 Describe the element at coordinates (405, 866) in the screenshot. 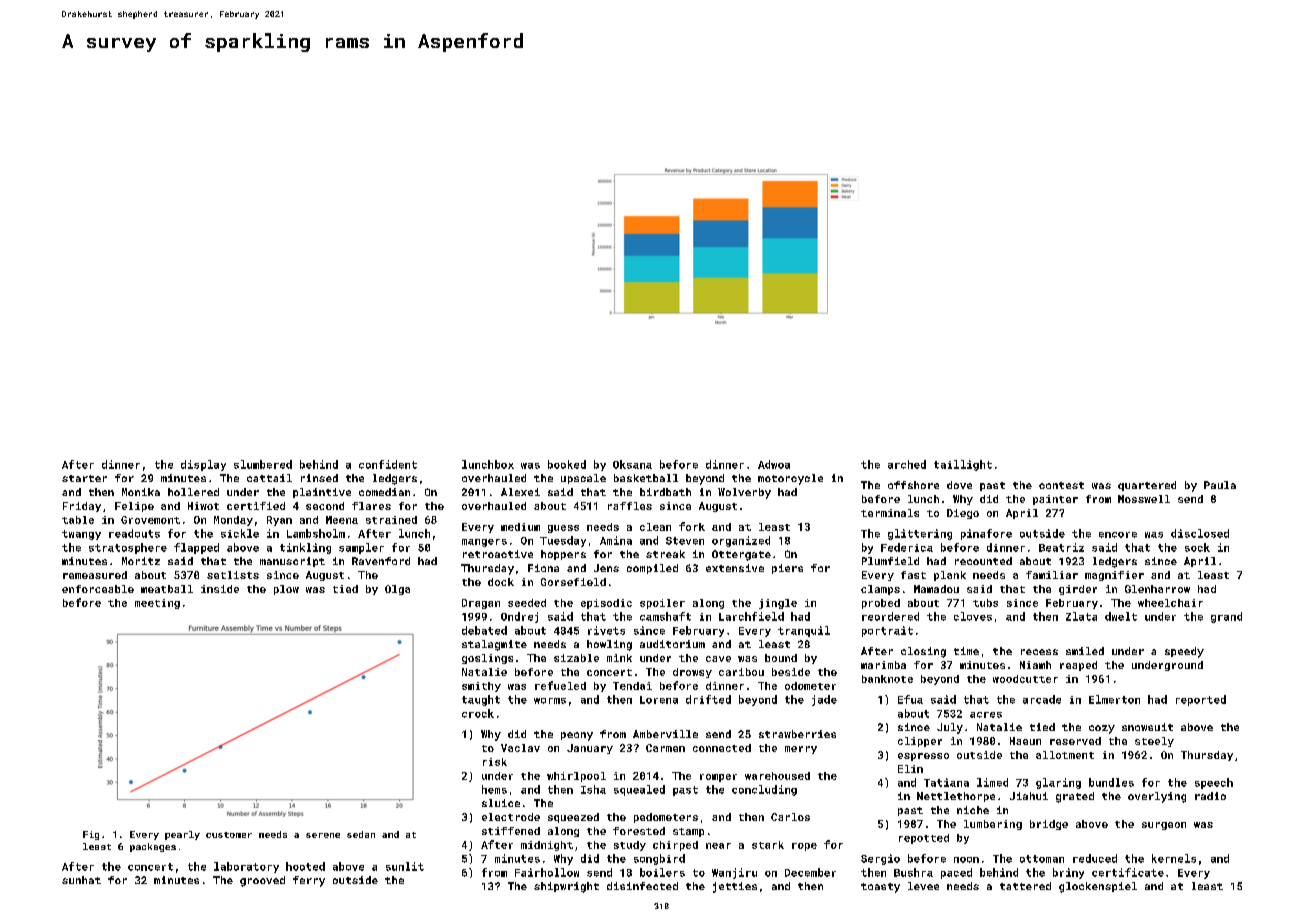

I see `sunlit` at that location.
